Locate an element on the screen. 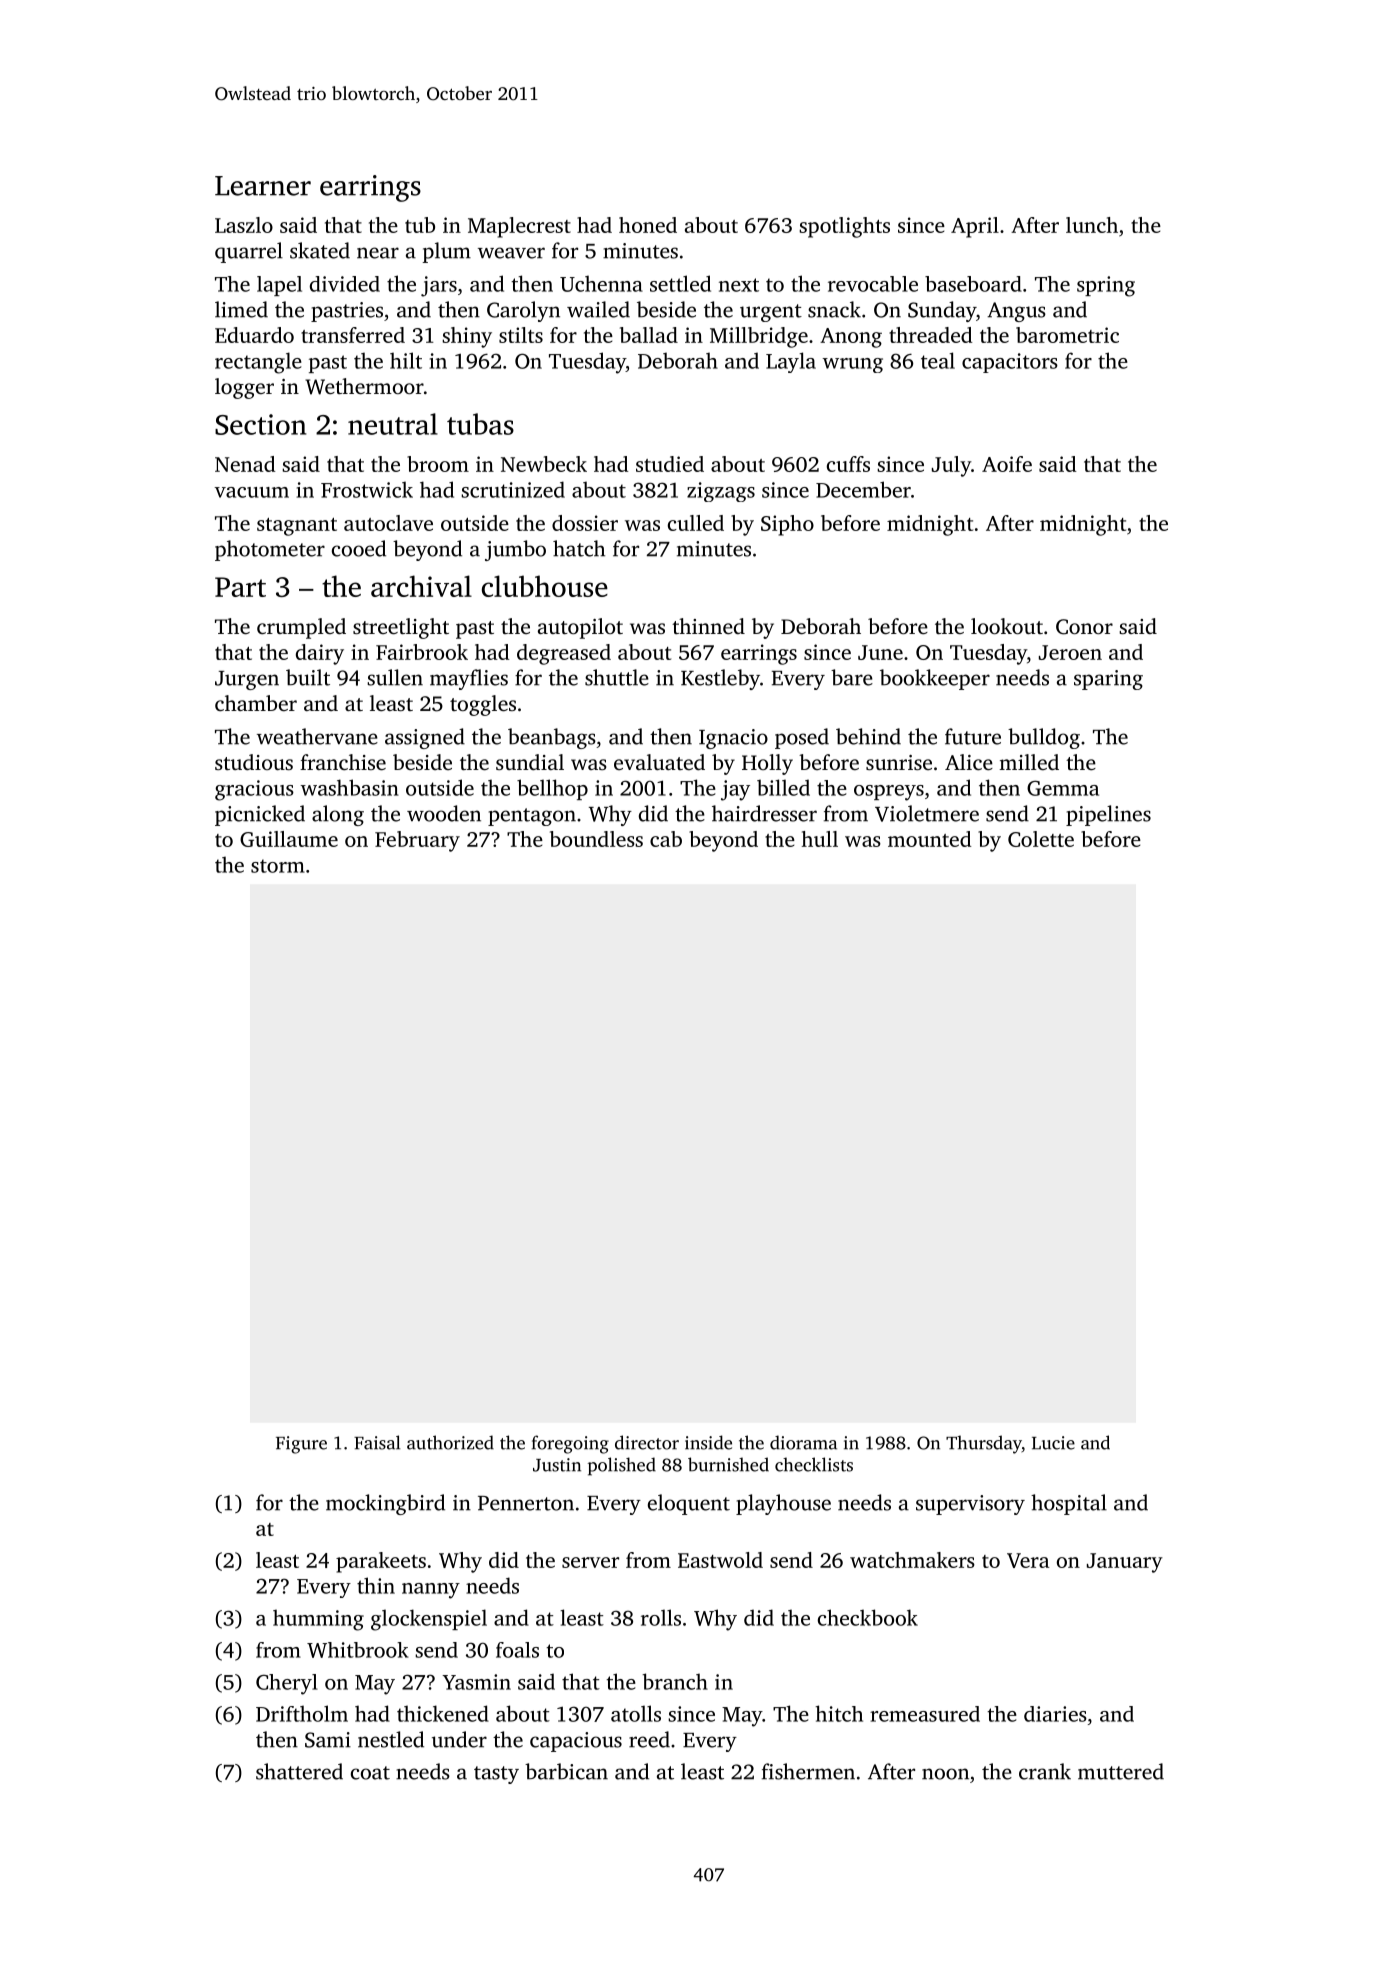 Image resolution: width=1386 pixels, height=1969 pixels. storm is located at coordinates (278, 866).
